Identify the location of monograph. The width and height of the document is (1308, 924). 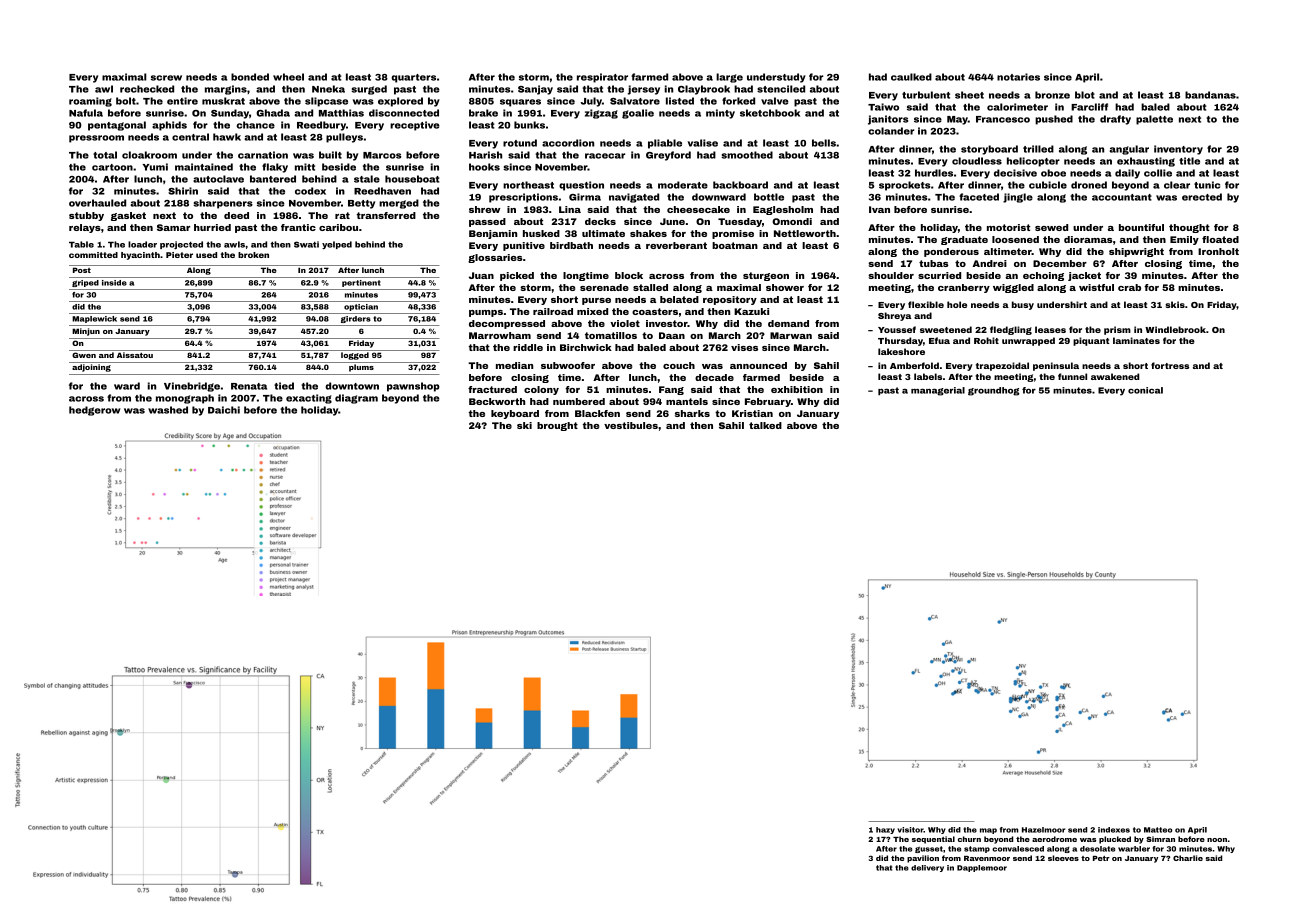
(185, 399).
